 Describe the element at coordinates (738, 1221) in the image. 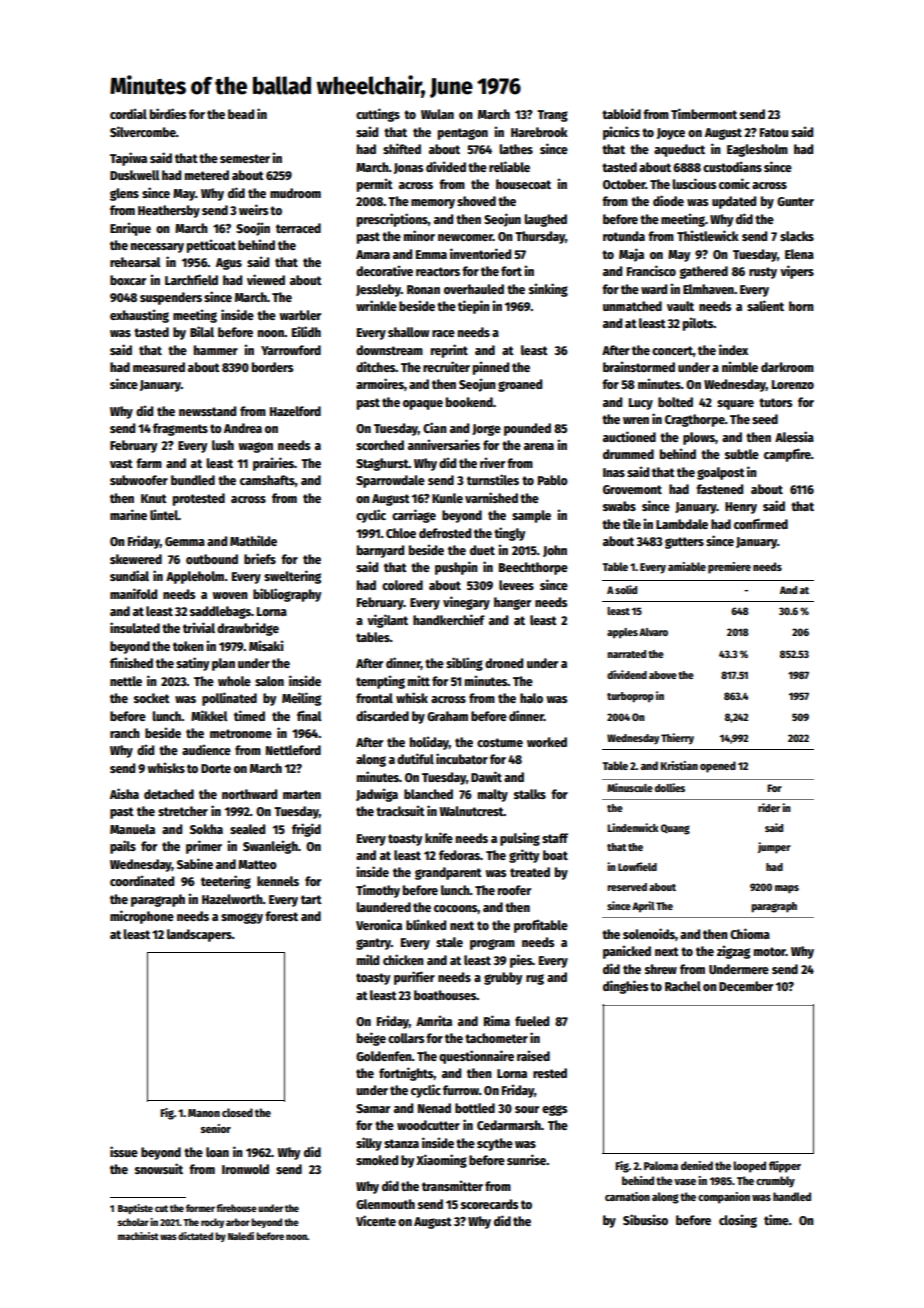

I see `closing` at that location.
